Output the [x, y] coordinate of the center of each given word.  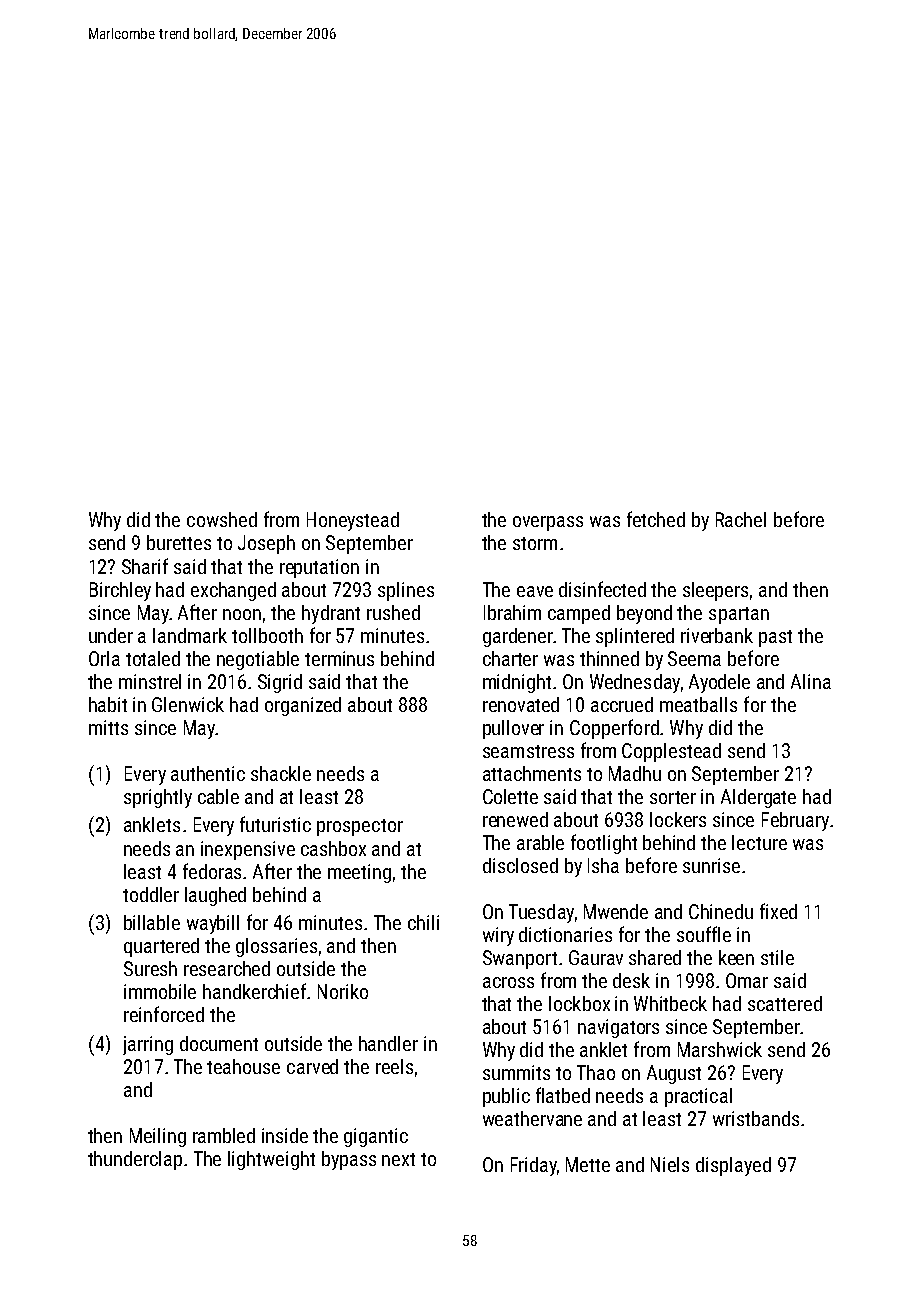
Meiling [158, 1137]
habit [108, 704]
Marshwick [720, 1049]
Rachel [741, 519]
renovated [521, 704]
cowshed [222, 519]
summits [516, 1072]
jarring [148, 1045]
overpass [548, 523]
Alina [811, 681]
